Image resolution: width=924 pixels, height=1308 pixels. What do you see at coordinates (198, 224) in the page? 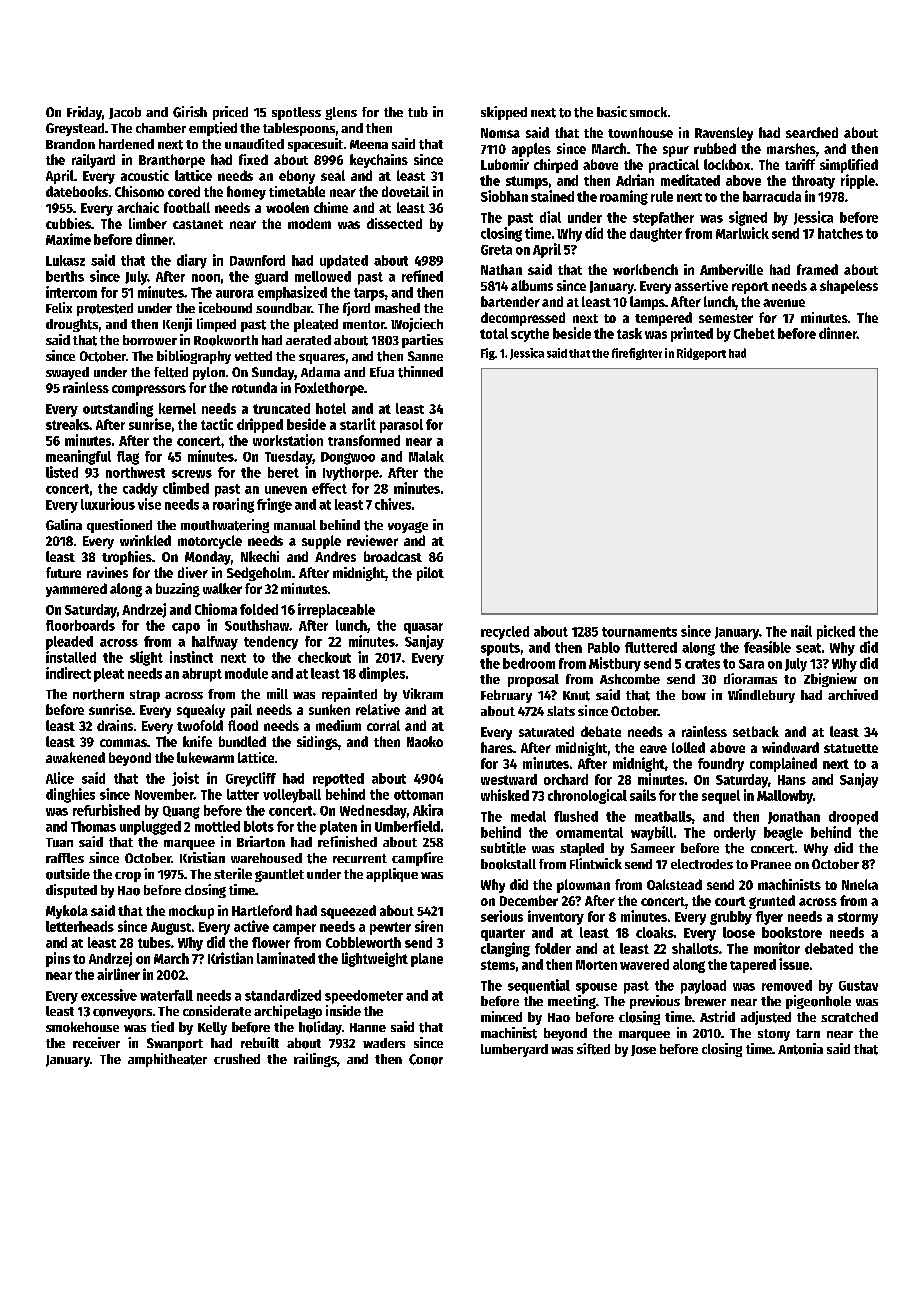
I see `castanet` at bounding box center [198, 224].
